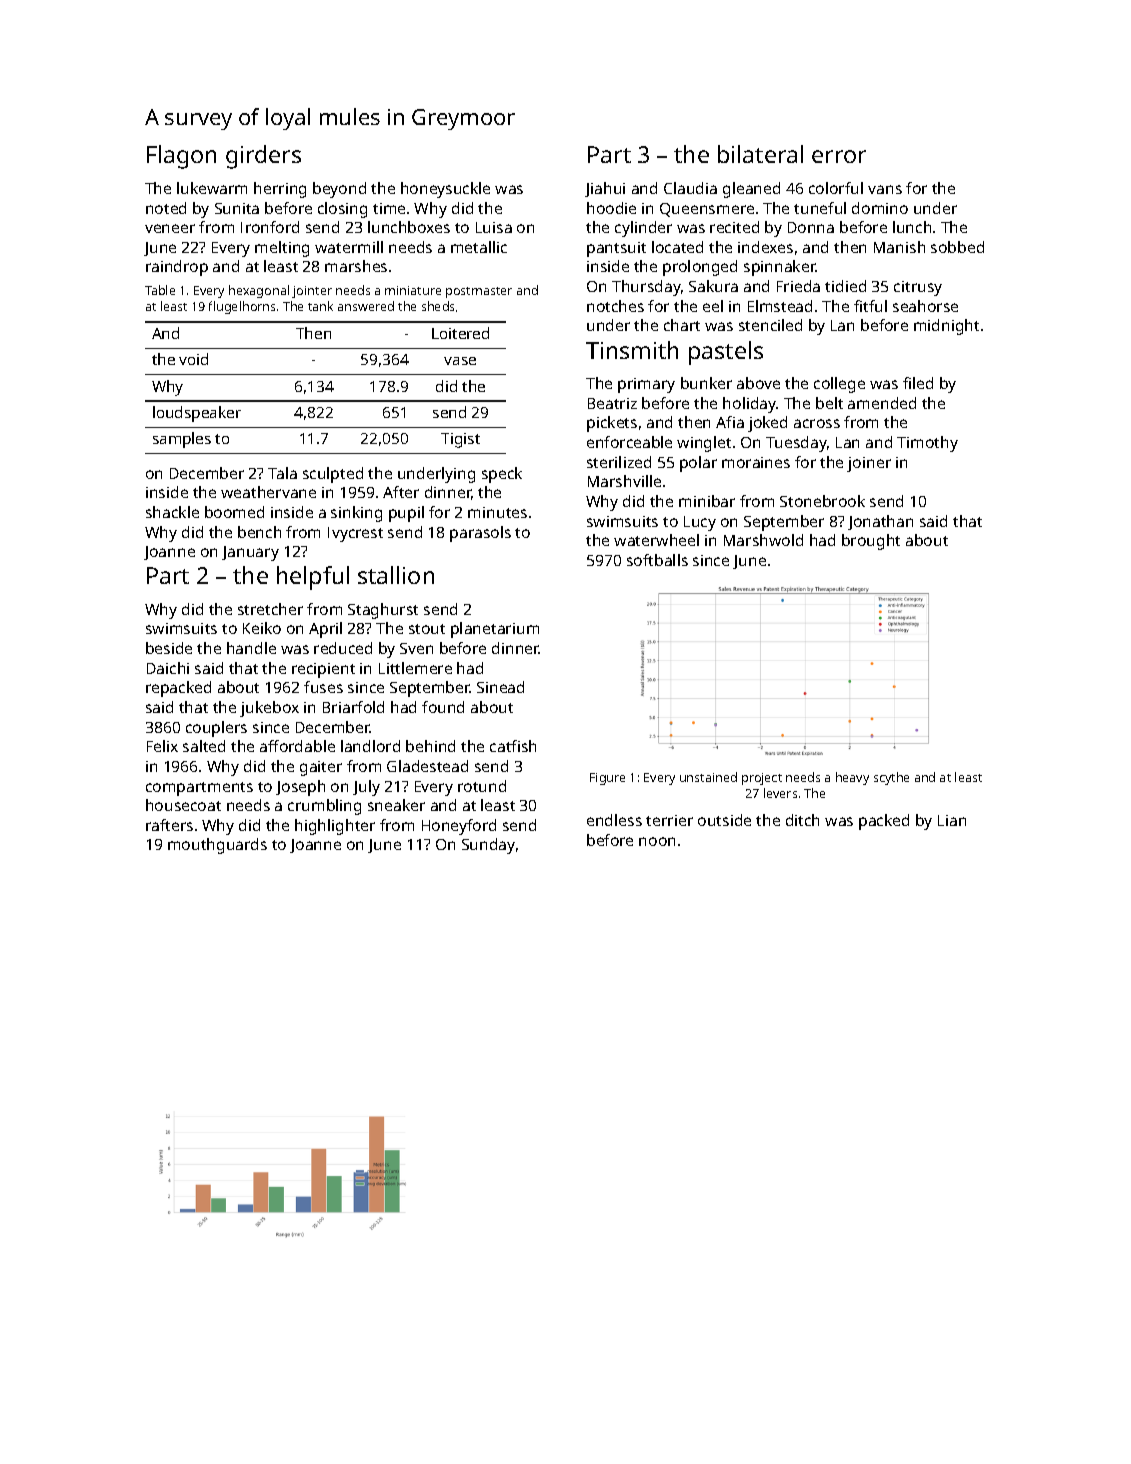 The image size is (1131, 1464). What do you see at coordinates (724, 820) in the image?
I see `outside` at bounding box center [724, 820].
